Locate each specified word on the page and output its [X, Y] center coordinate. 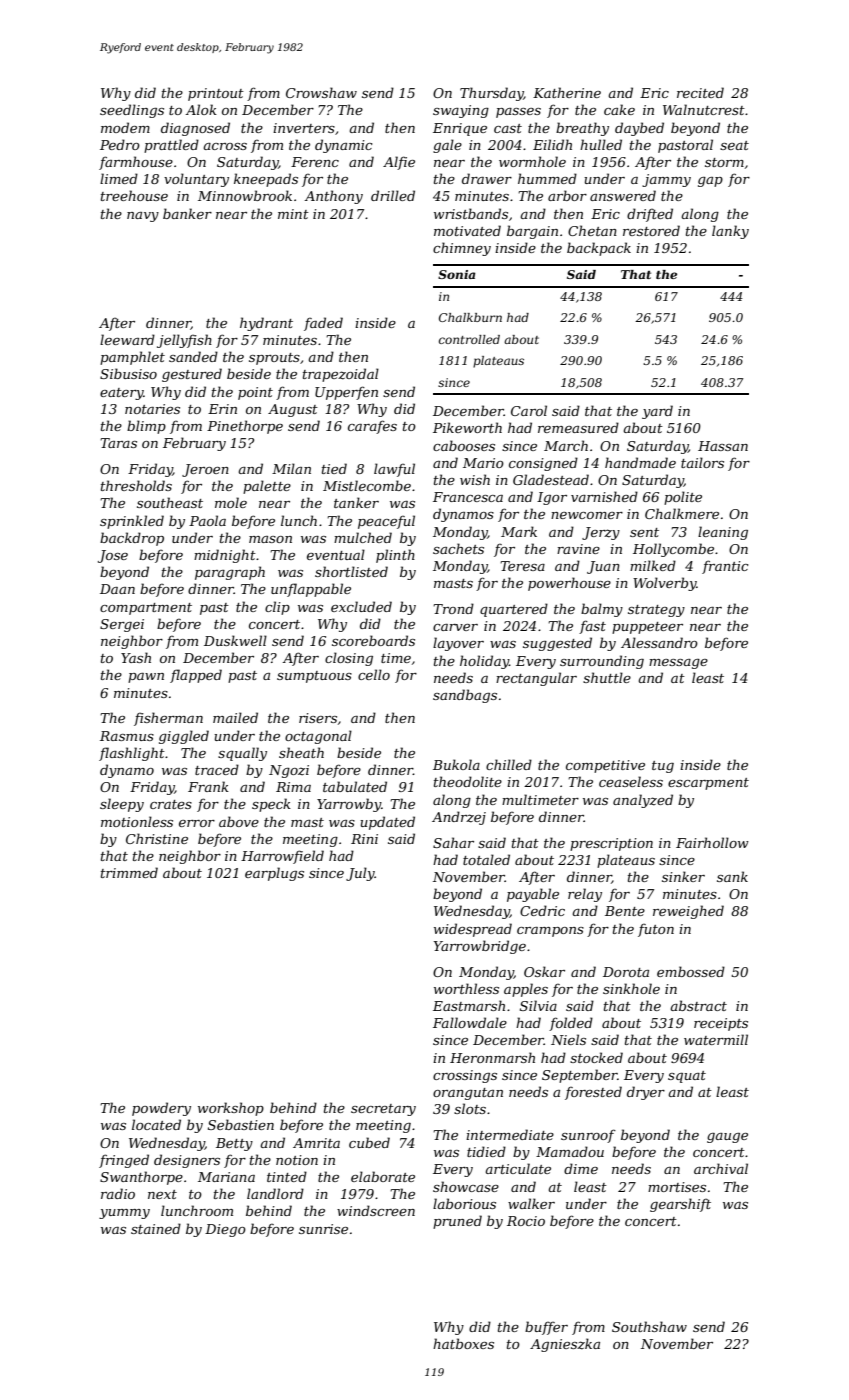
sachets [458, 548]
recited [700, 92]
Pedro [120, 144]
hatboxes [463, 1343]
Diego [225, 1230]
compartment [146, 609]
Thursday [491, 94]
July [360, 874]
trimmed [129, 872]
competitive [605, 766]
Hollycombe [673, 550]
